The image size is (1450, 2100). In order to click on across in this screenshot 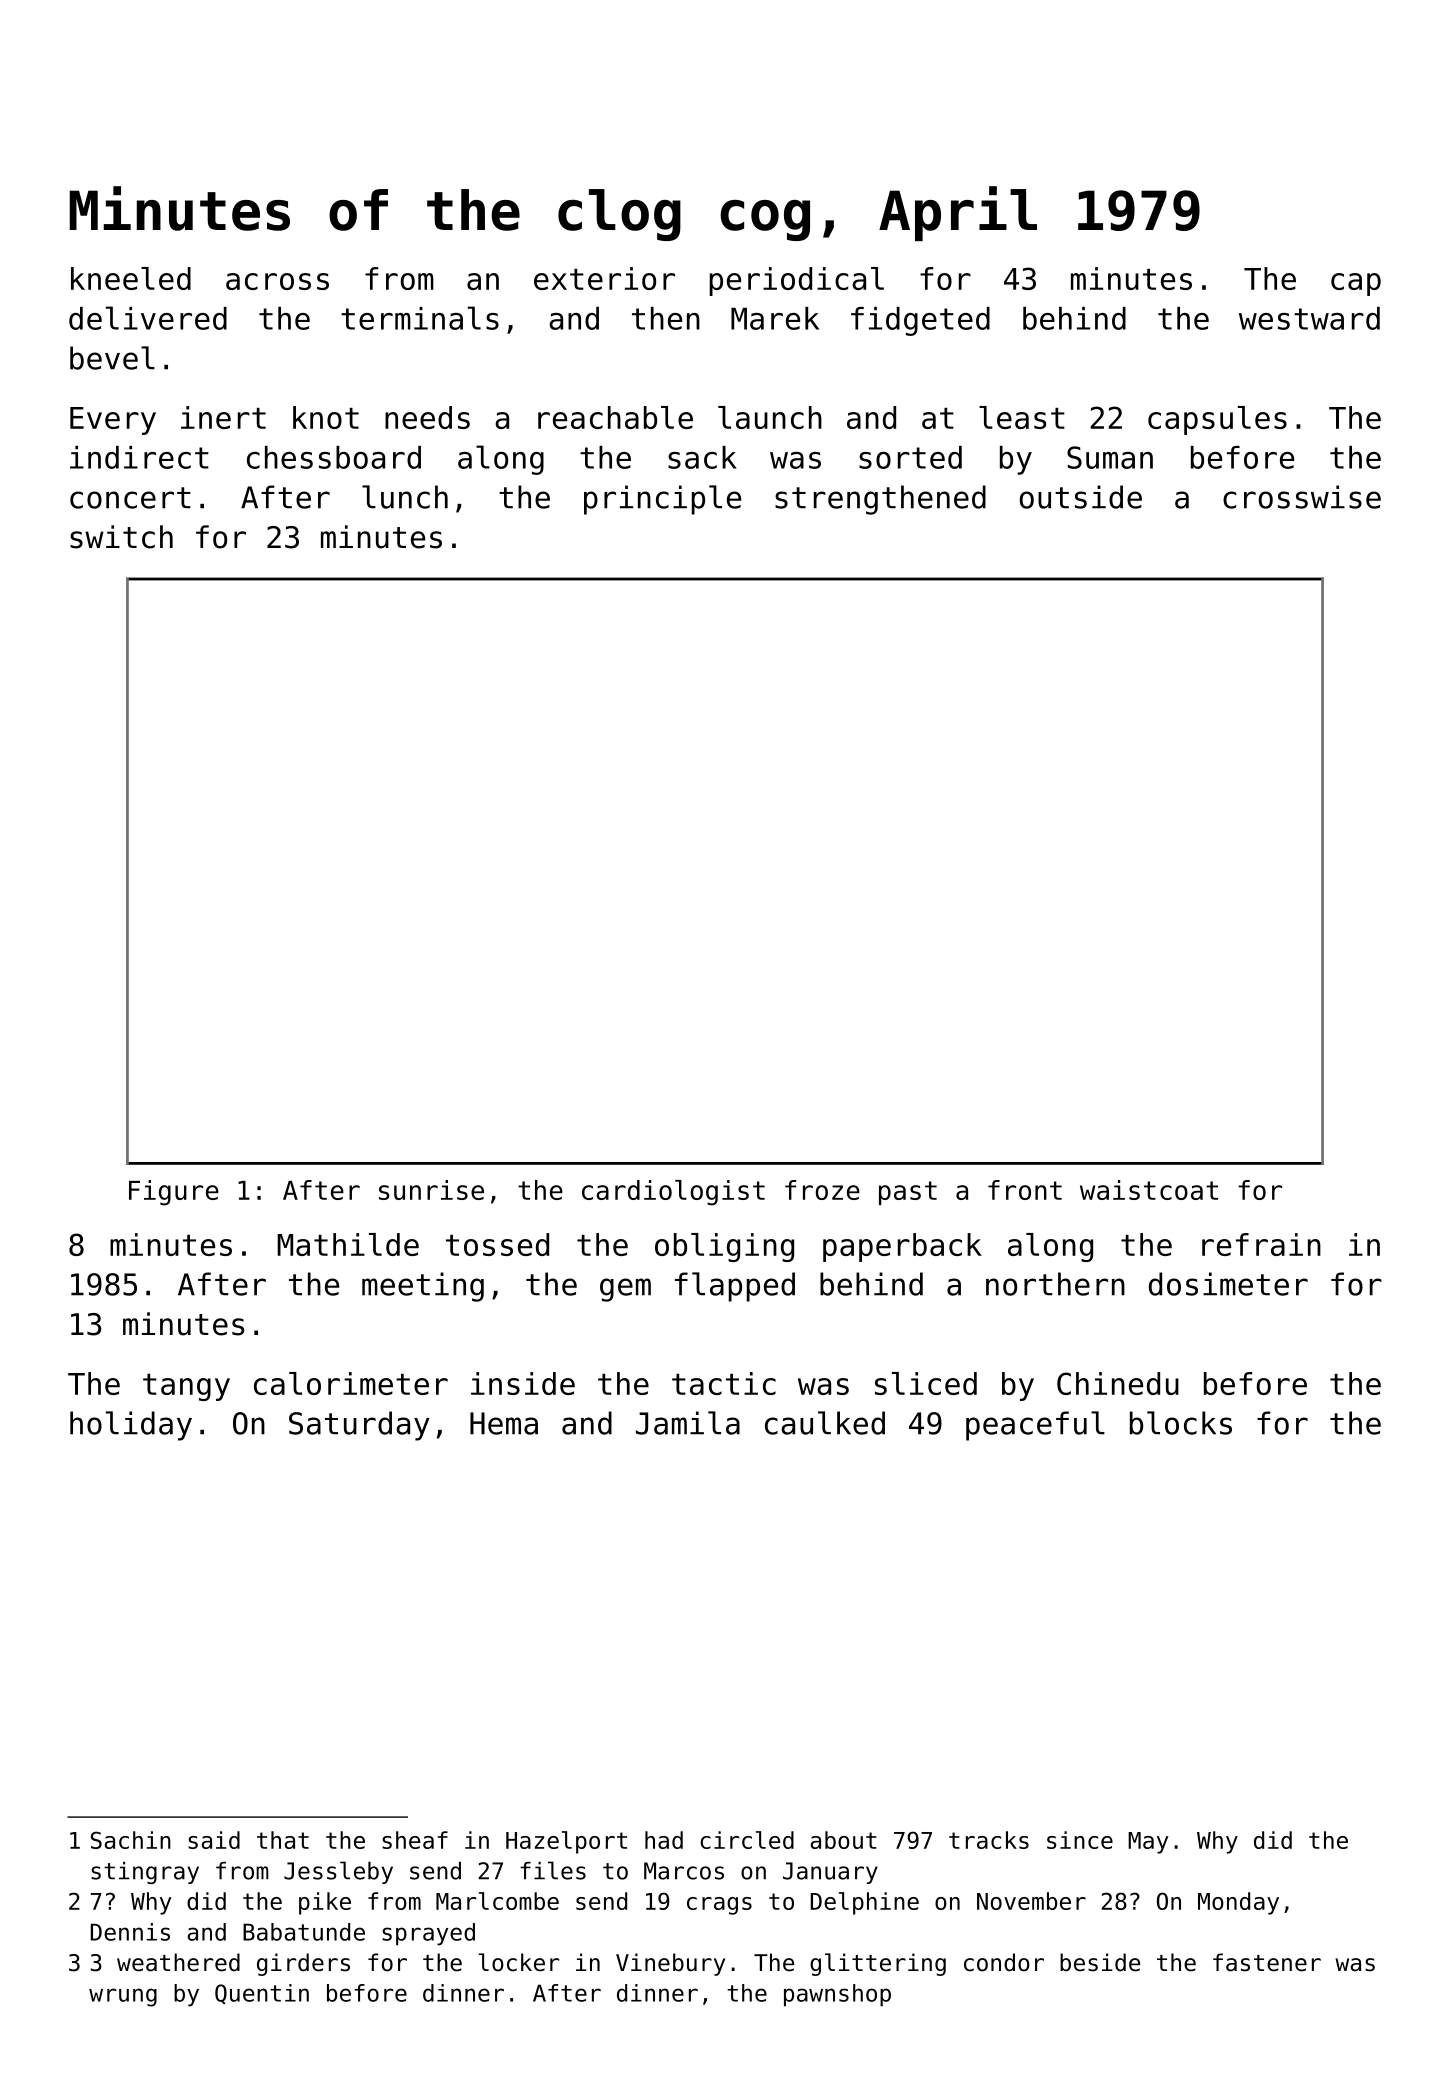, I will do `click(277, 281)`.
